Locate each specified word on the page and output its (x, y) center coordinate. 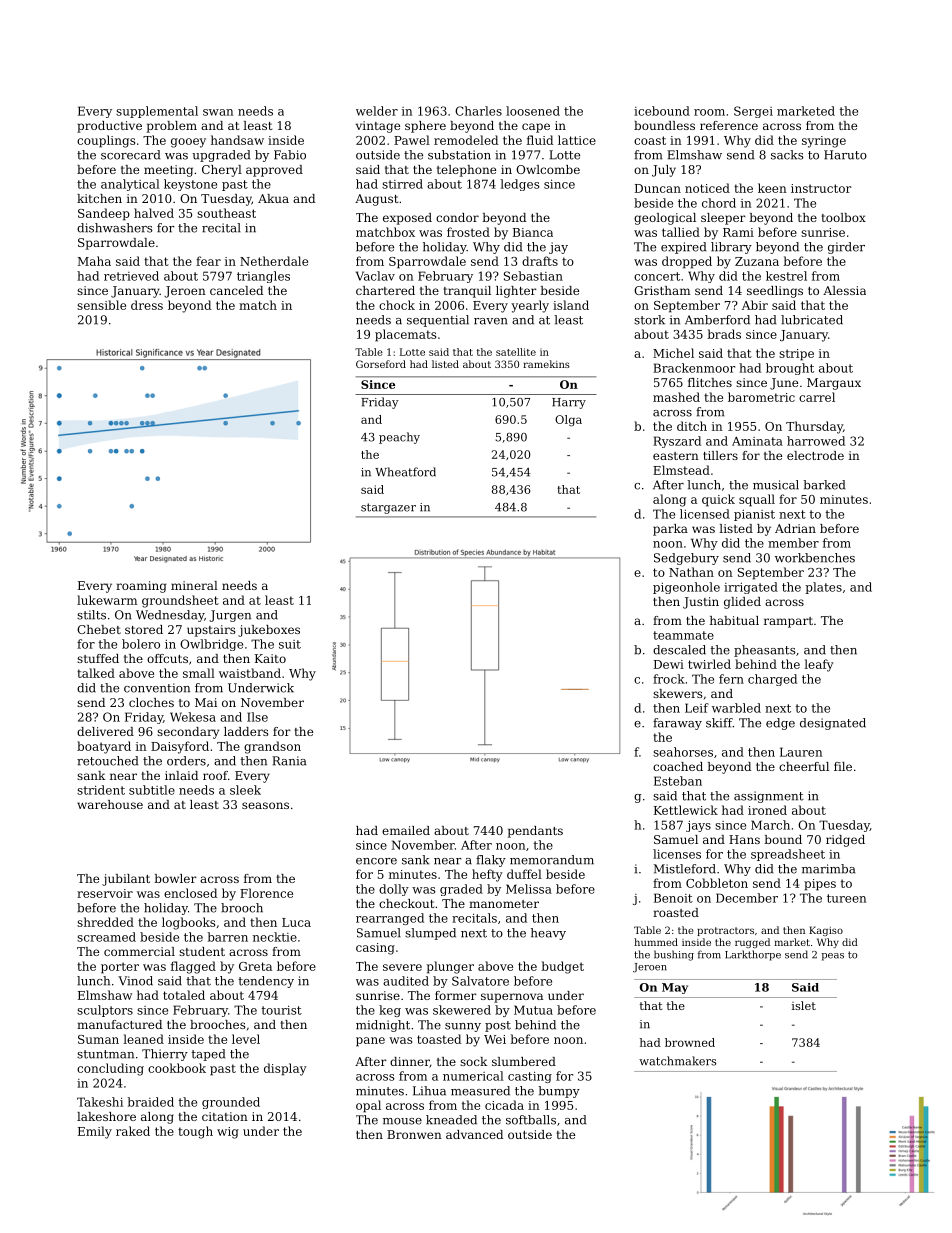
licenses (677, 854)
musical (776, 485)
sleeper (723, 219)
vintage (378, 127)
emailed (406, 830)
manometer (504, 904)
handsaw (237, 140)
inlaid (181, 775)
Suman (98, 1039)
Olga (568, 421)
